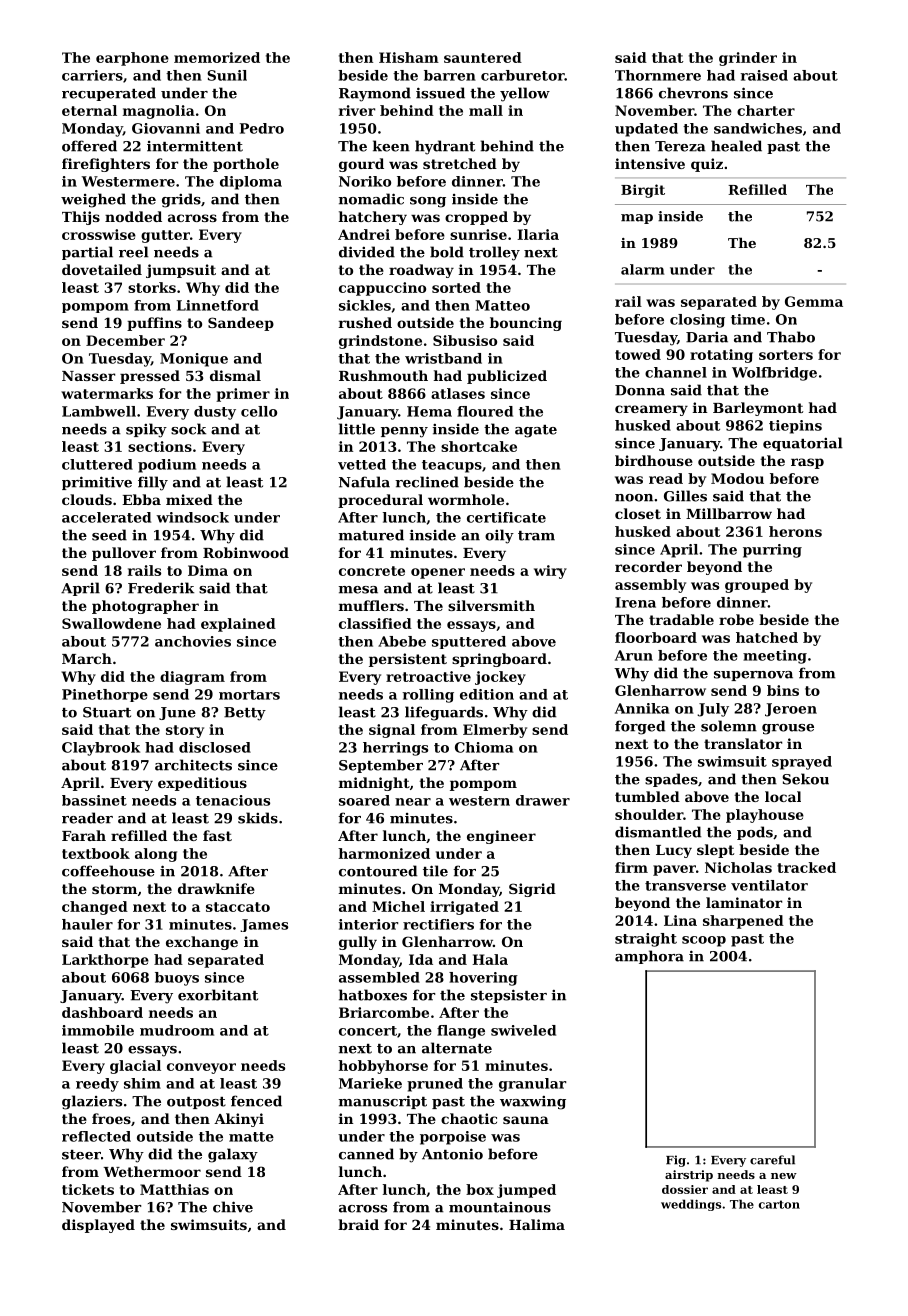 The image size is (908, 1316). I want to click on wormhole, so click(466, 499).
